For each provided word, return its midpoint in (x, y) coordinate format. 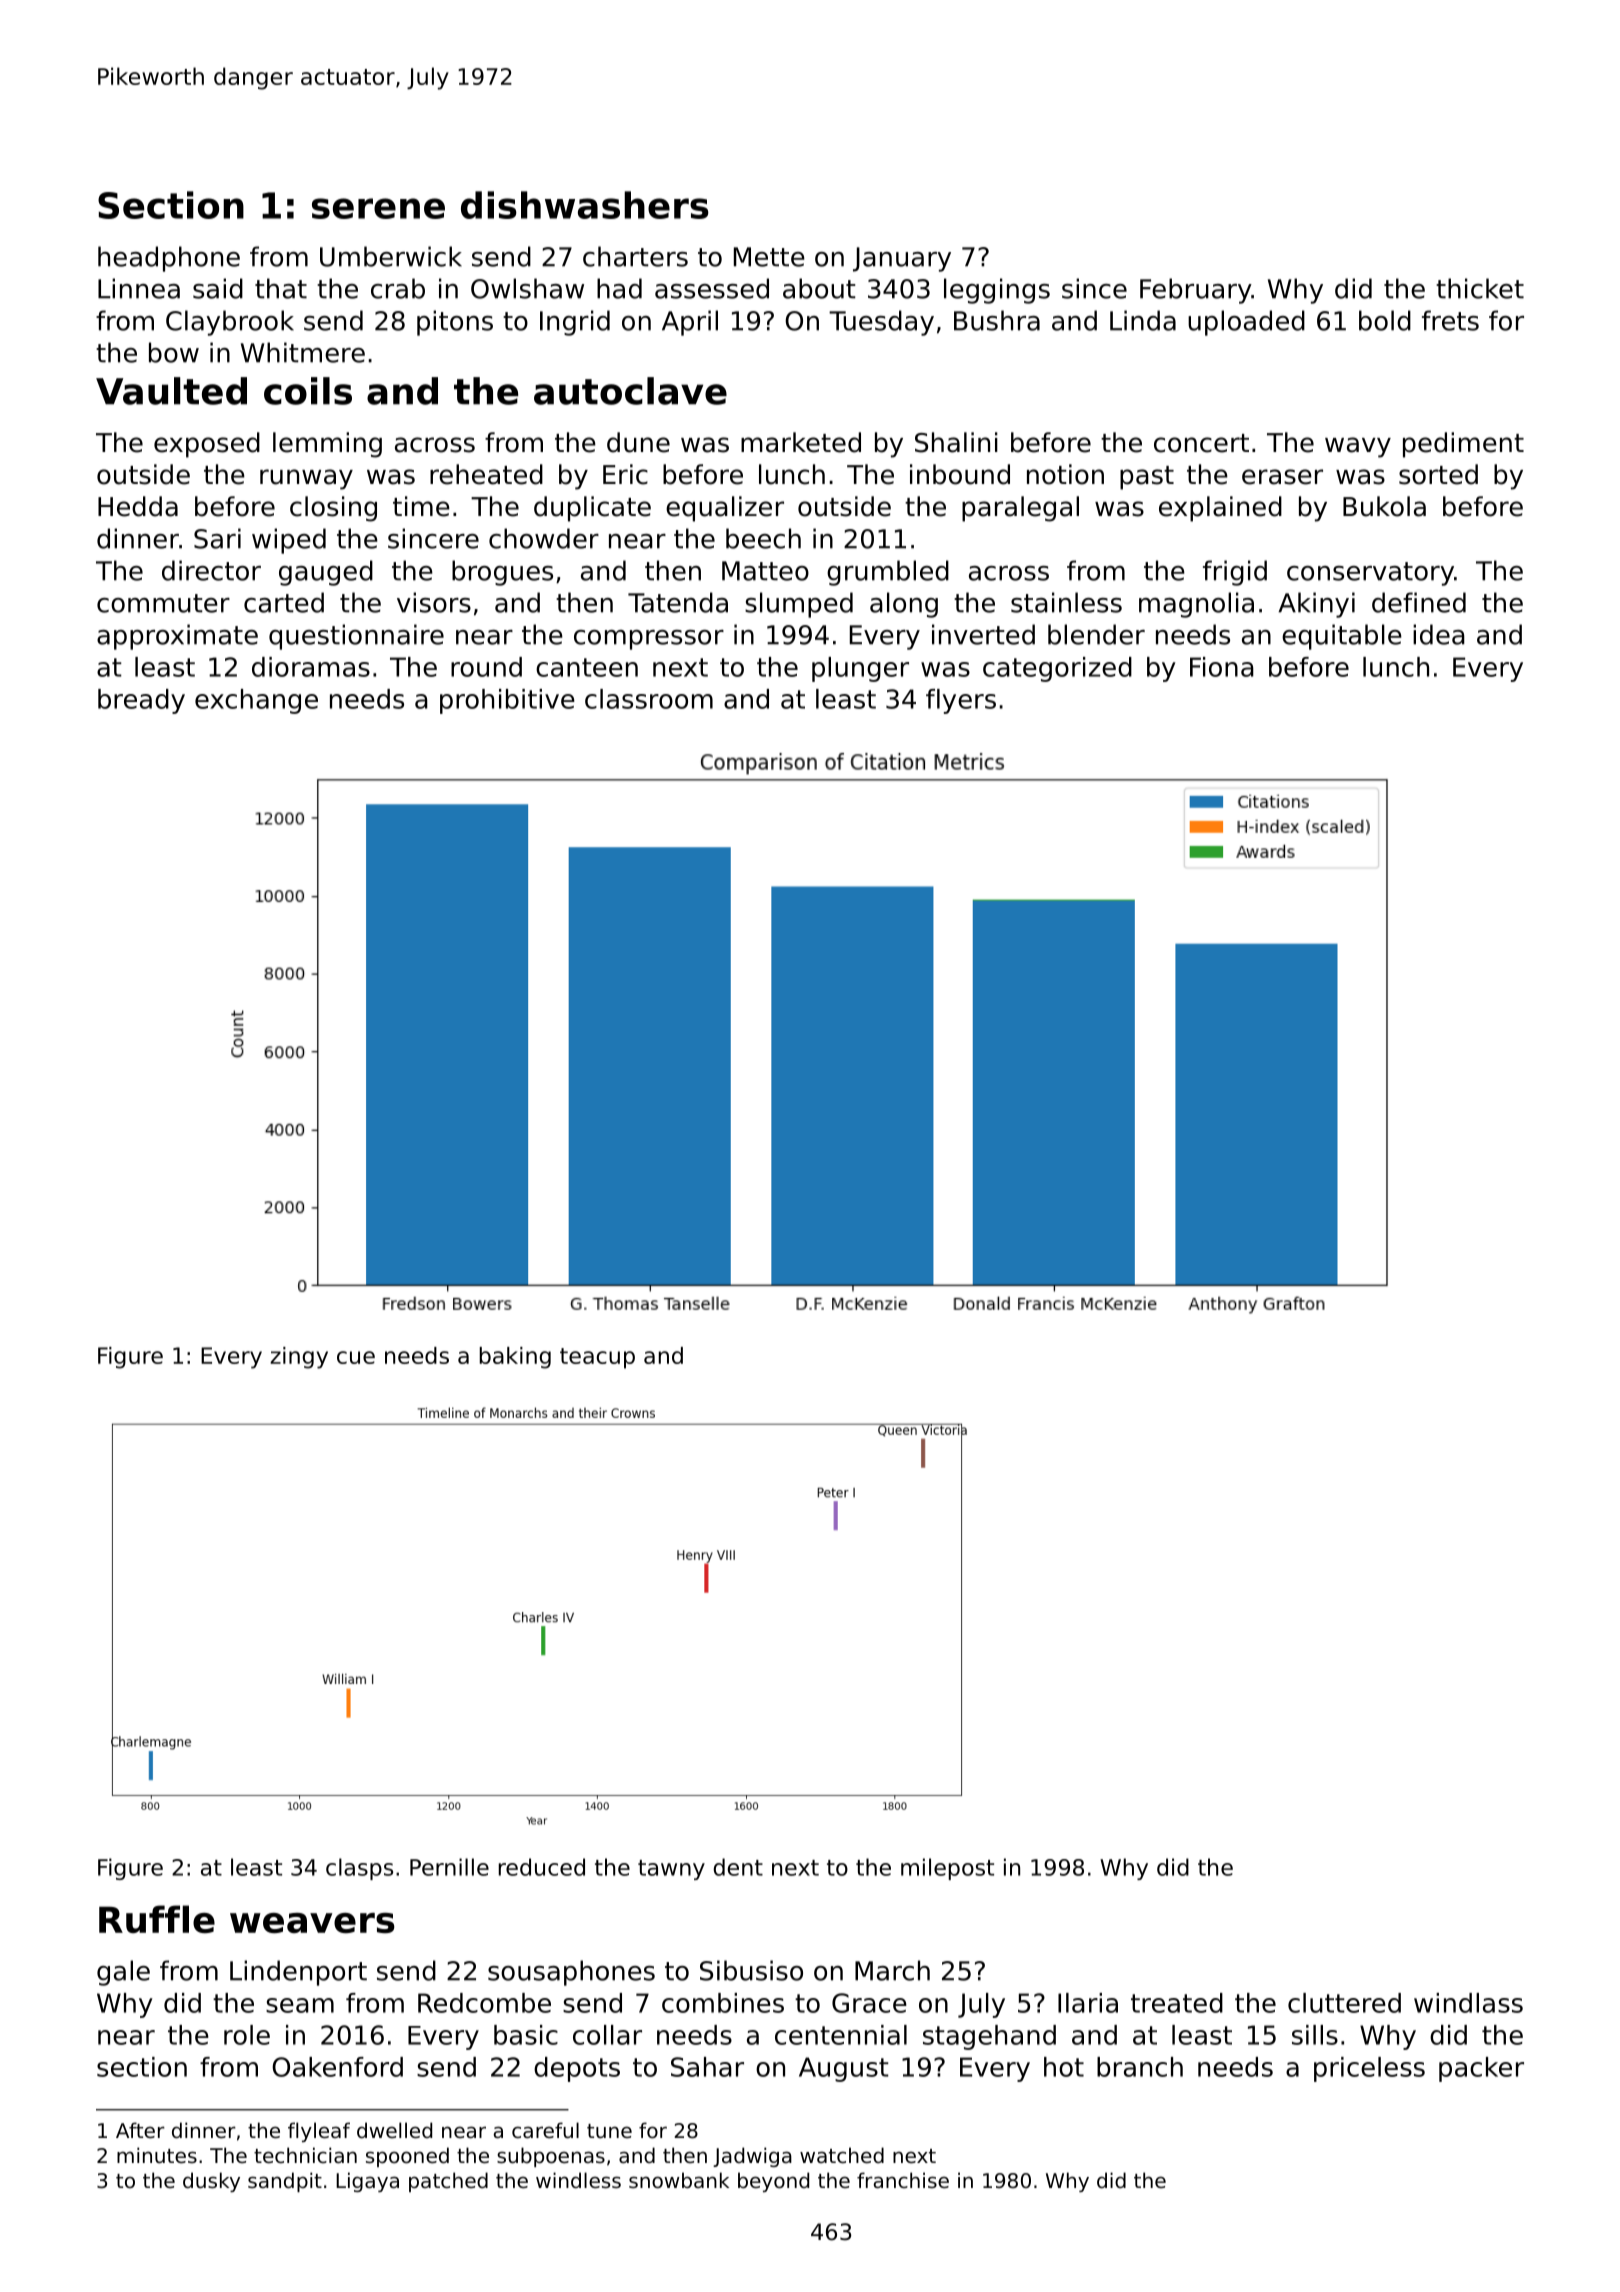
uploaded (1246, 323)
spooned (407, 2157)
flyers (961, 701)
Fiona (1222, 667)
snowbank (679, 2180)
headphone (169, 259)
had (619, 288)
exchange (256, 701)
